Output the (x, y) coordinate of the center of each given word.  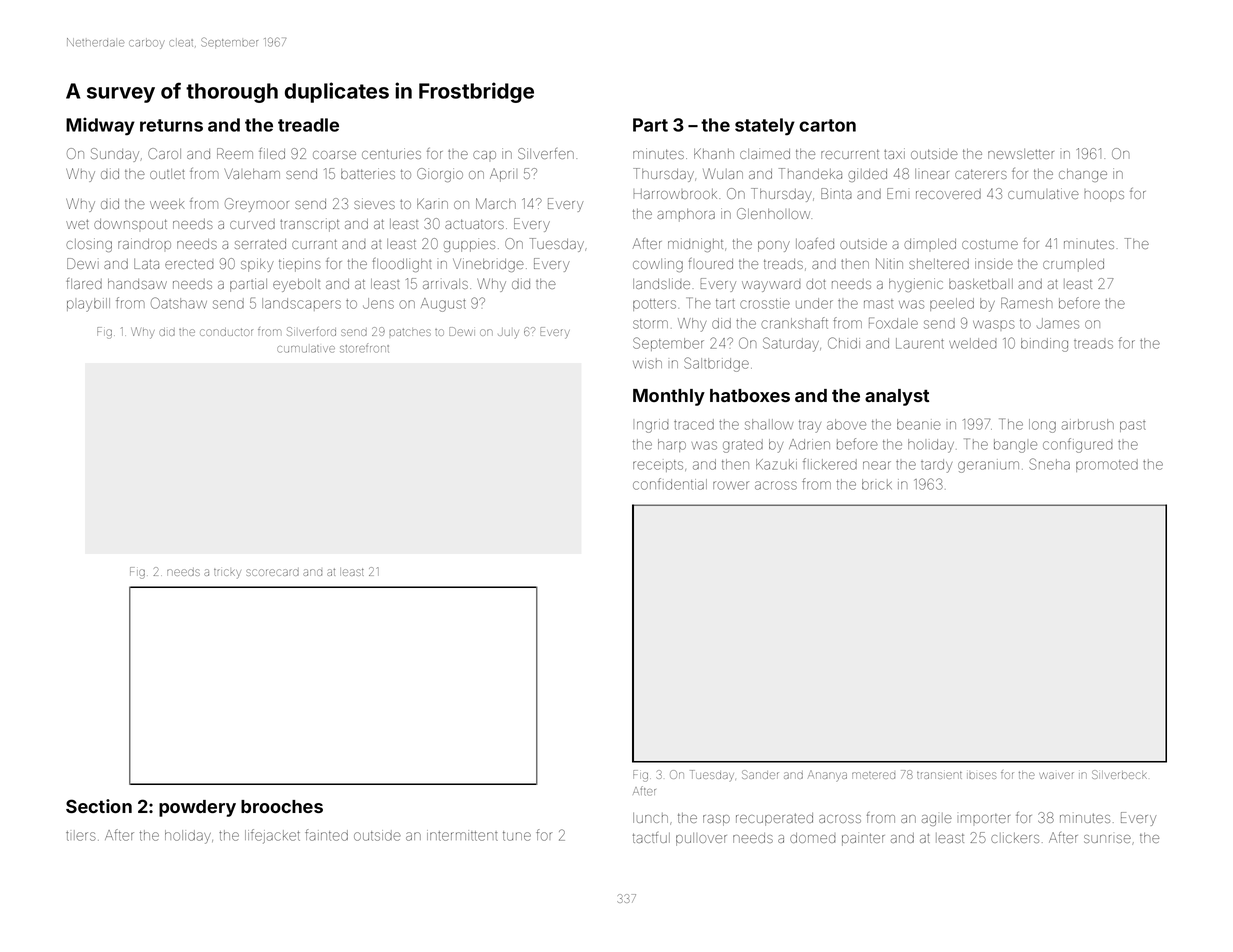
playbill (88, 305)
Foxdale (893, 323)
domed (813, 838)
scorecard (273, 572)
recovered (948, 194)
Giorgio (440, 175)
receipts (658, 466)
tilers (81, 835)
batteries (368, 173)
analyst (897, 397)
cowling (658, 265)
